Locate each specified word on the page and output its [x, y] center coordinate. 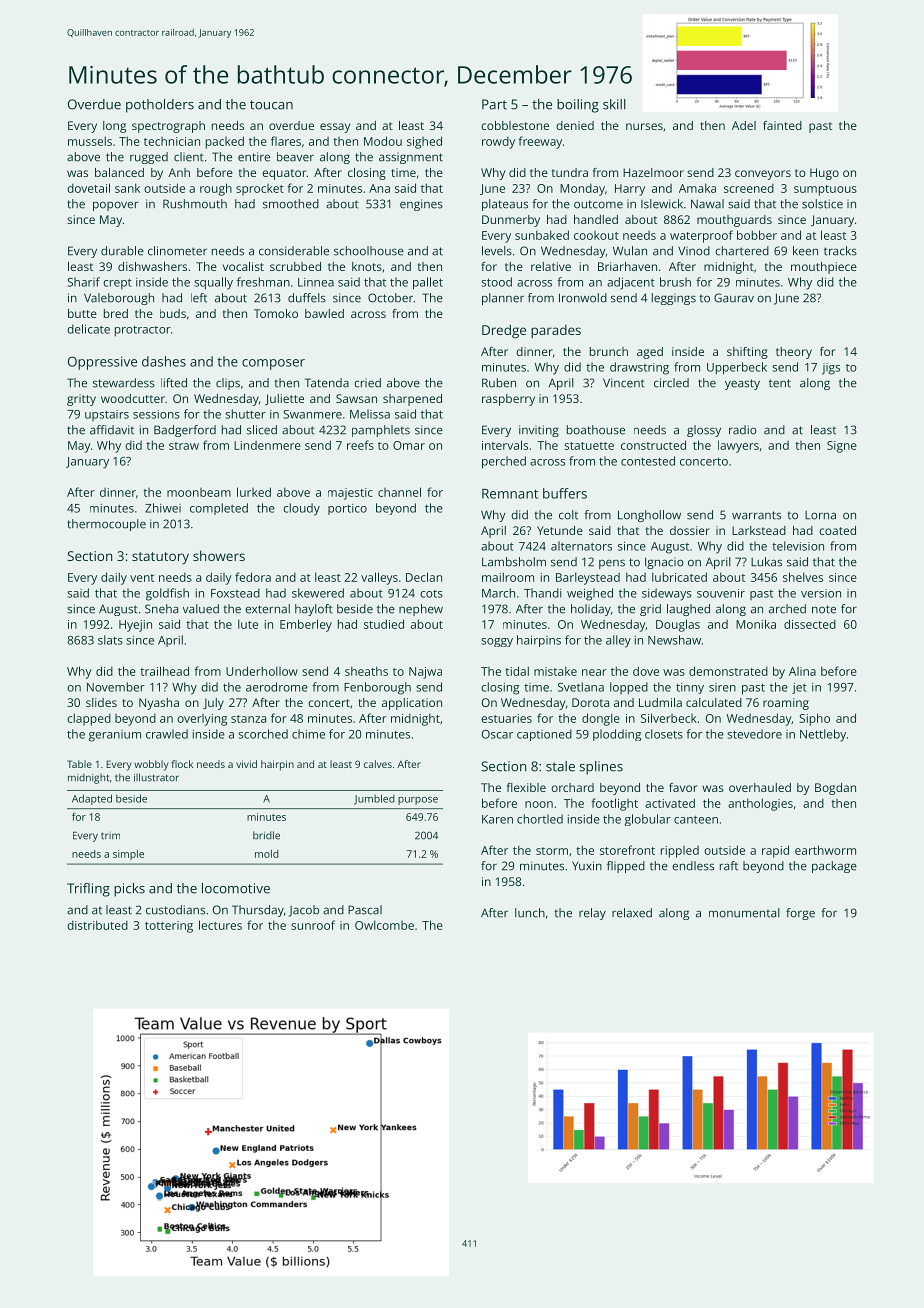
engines [421, 205]
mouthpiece [824, 268]
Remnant [510, 494]
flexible [526, 787]
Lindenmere [267, 445]
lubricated [679, 577]
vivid [246, 764]
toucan [271, 105]
